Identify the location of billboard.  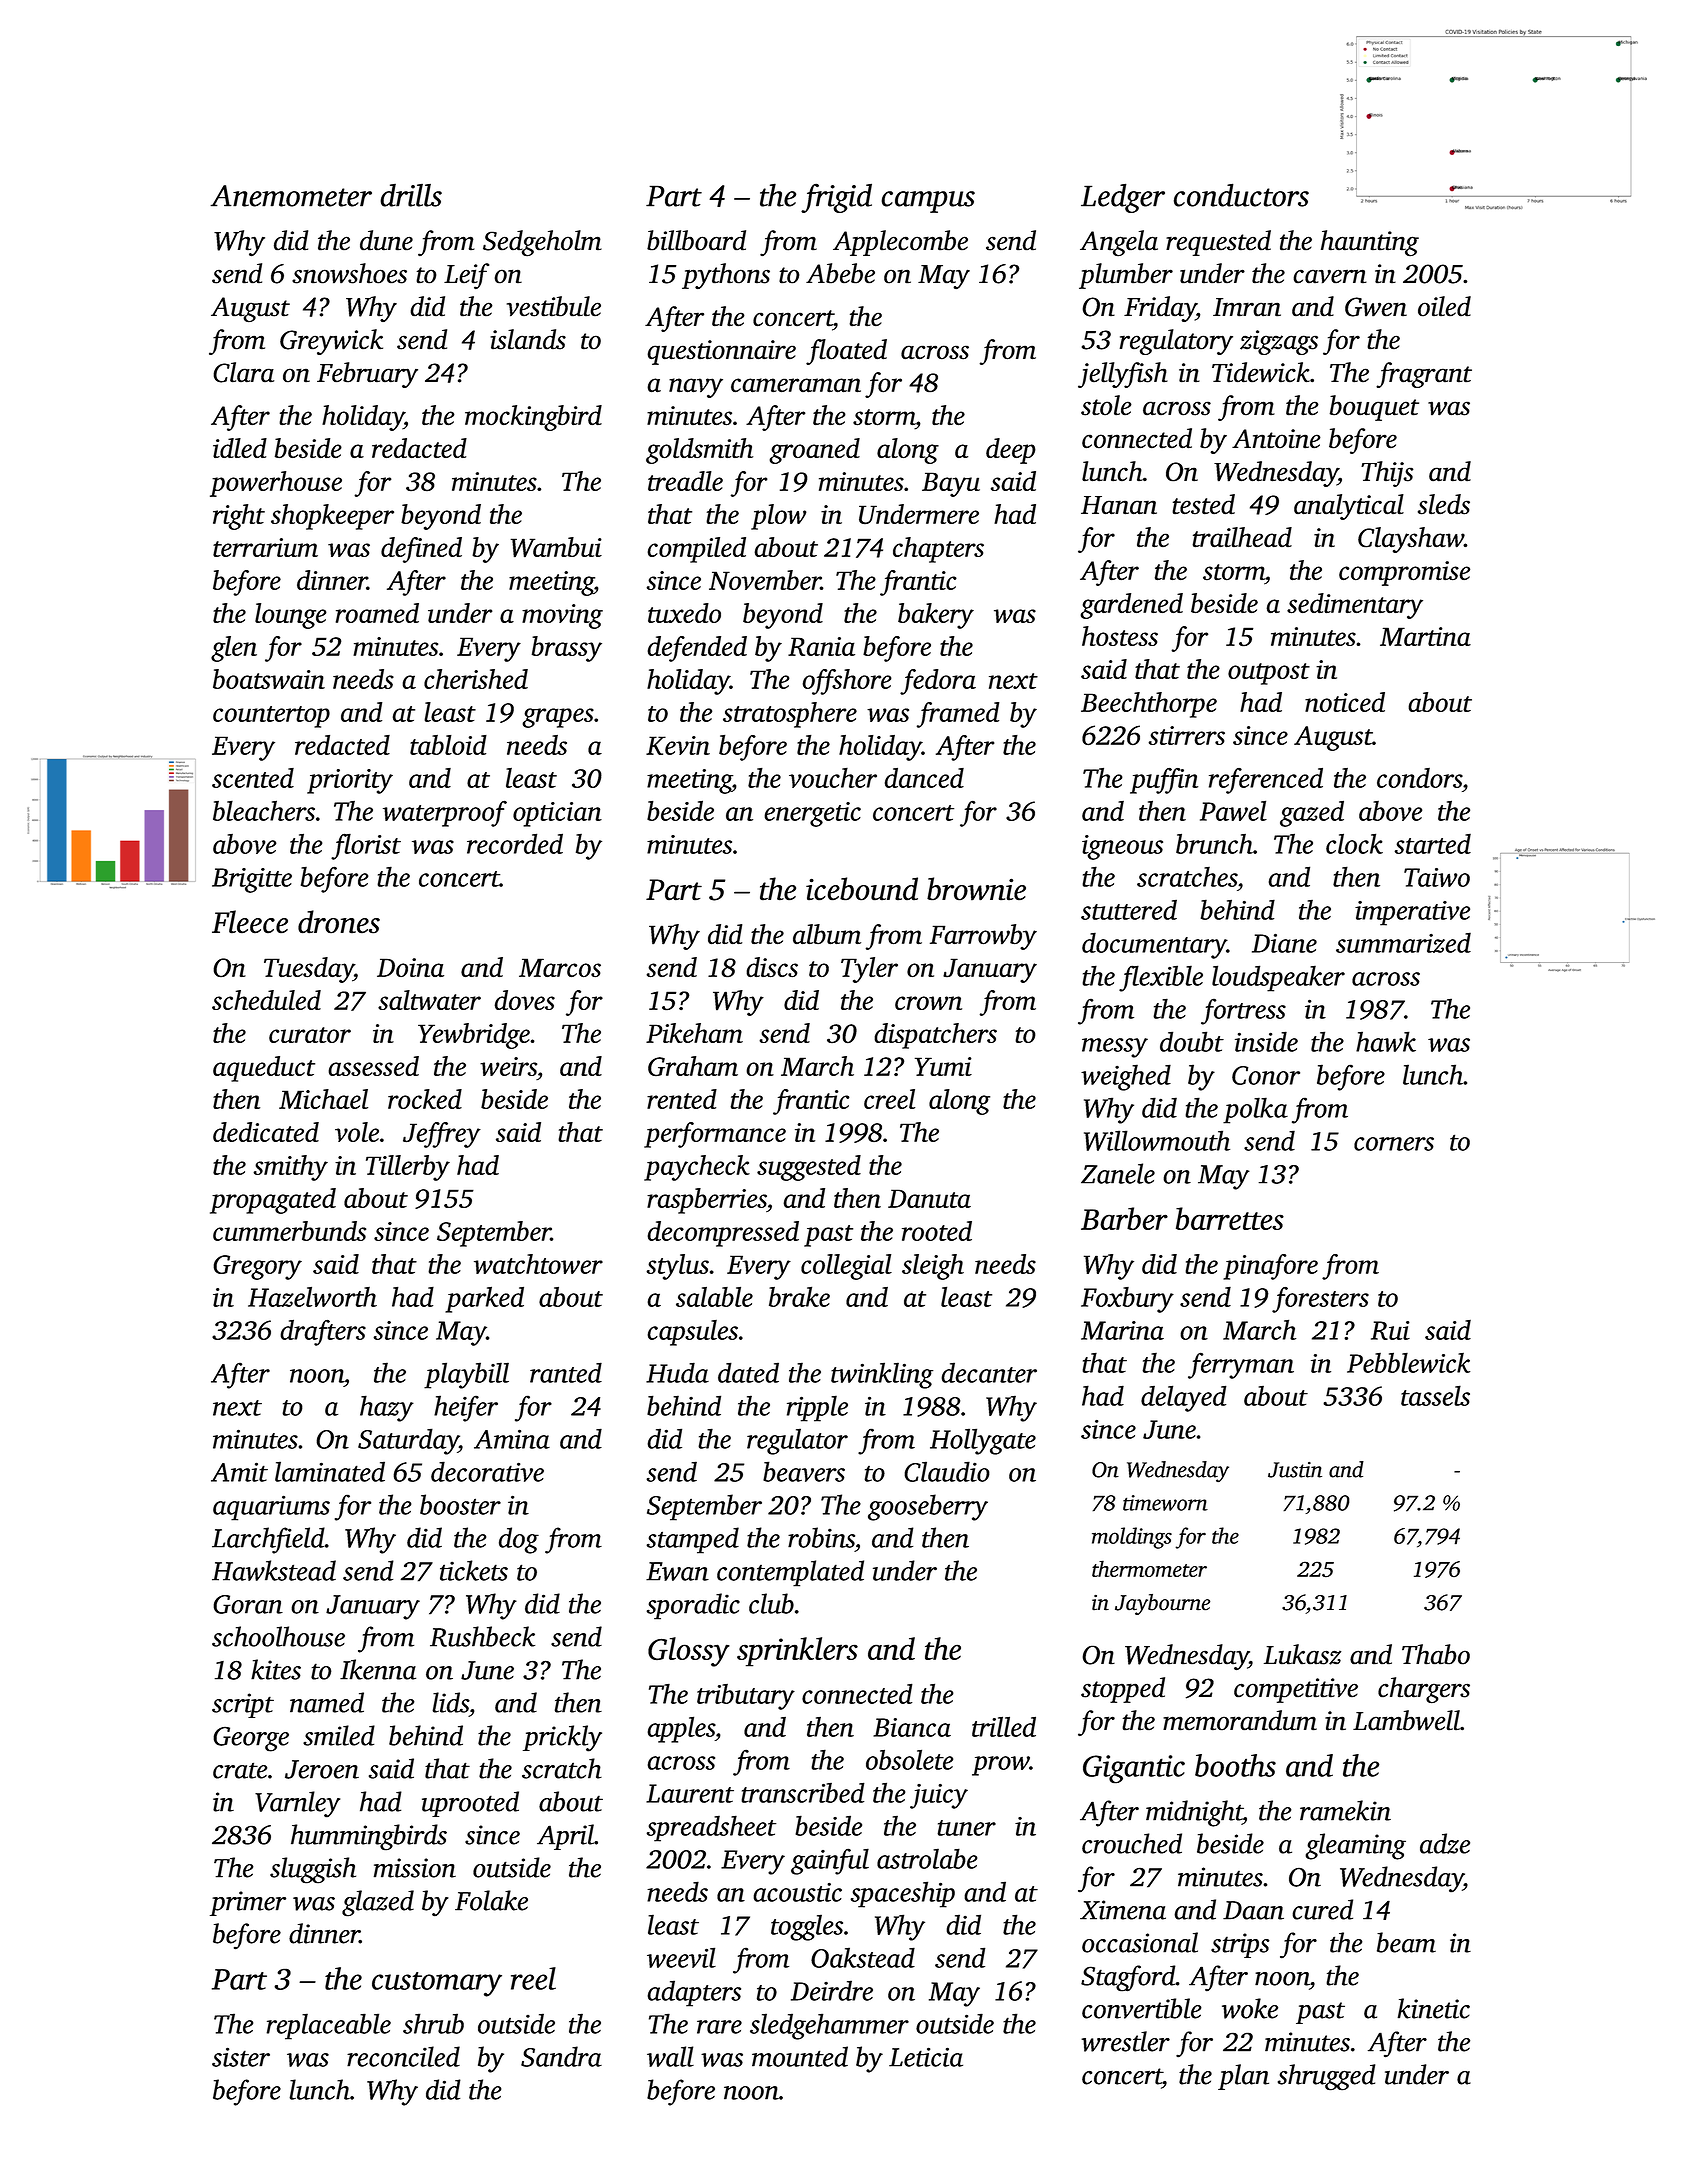
(696, 240).
